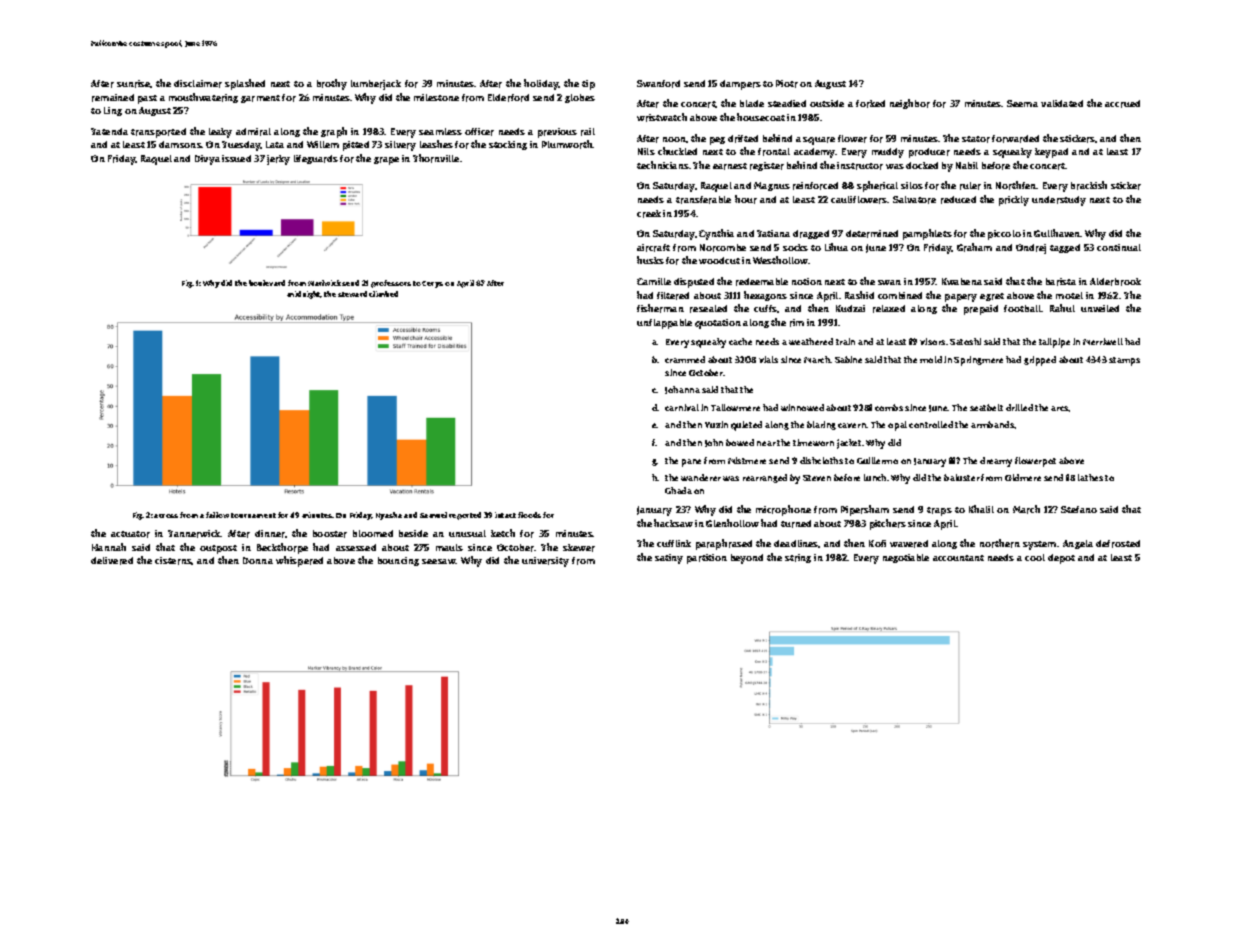 The width and height of the document is (1233, 952). I want to click on sunrise, so click(134, 84).
